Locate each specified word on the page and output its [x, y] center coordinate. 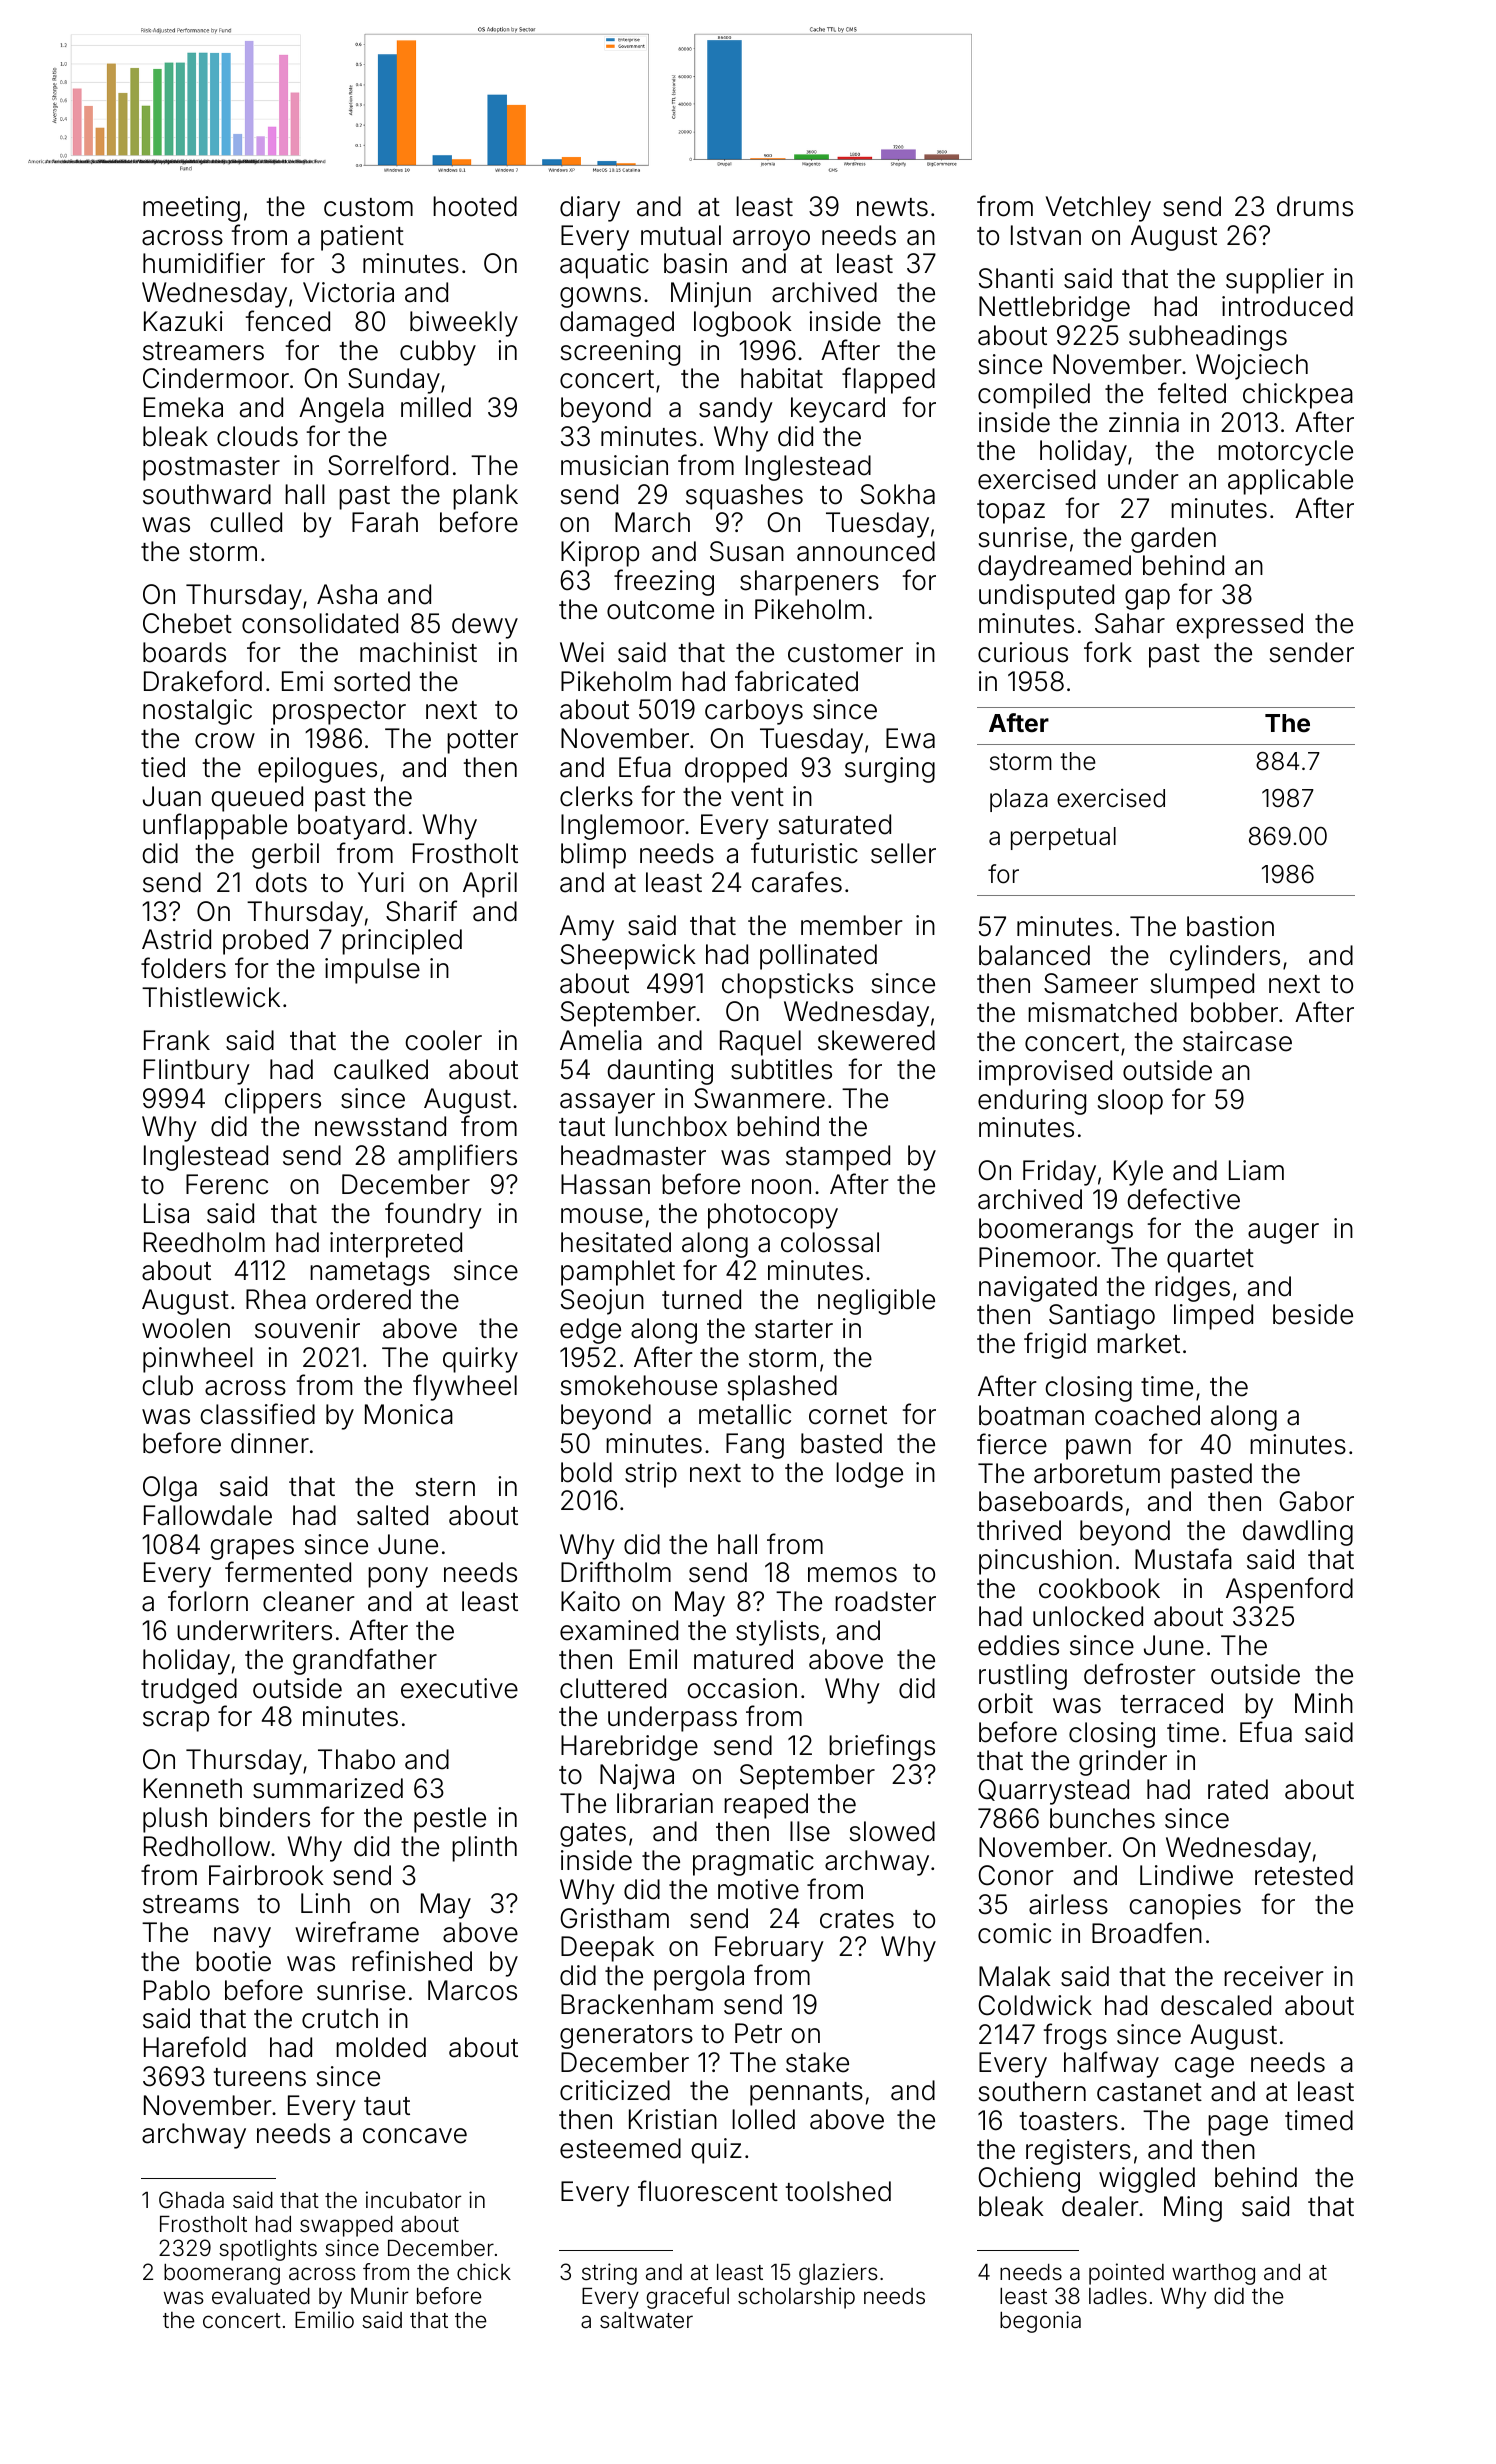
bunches [1102, 1818]
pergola [699, 1978]
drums [1315, 206]
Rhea [276, 1299]
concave [415, 2136]
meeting [191, 209]
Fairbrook [266, 1875]
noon [781, 1187]
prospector [339, 713]
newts [892, 207]
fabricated [796, 681]
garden [1173, 540]
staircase [1237, 1041]
